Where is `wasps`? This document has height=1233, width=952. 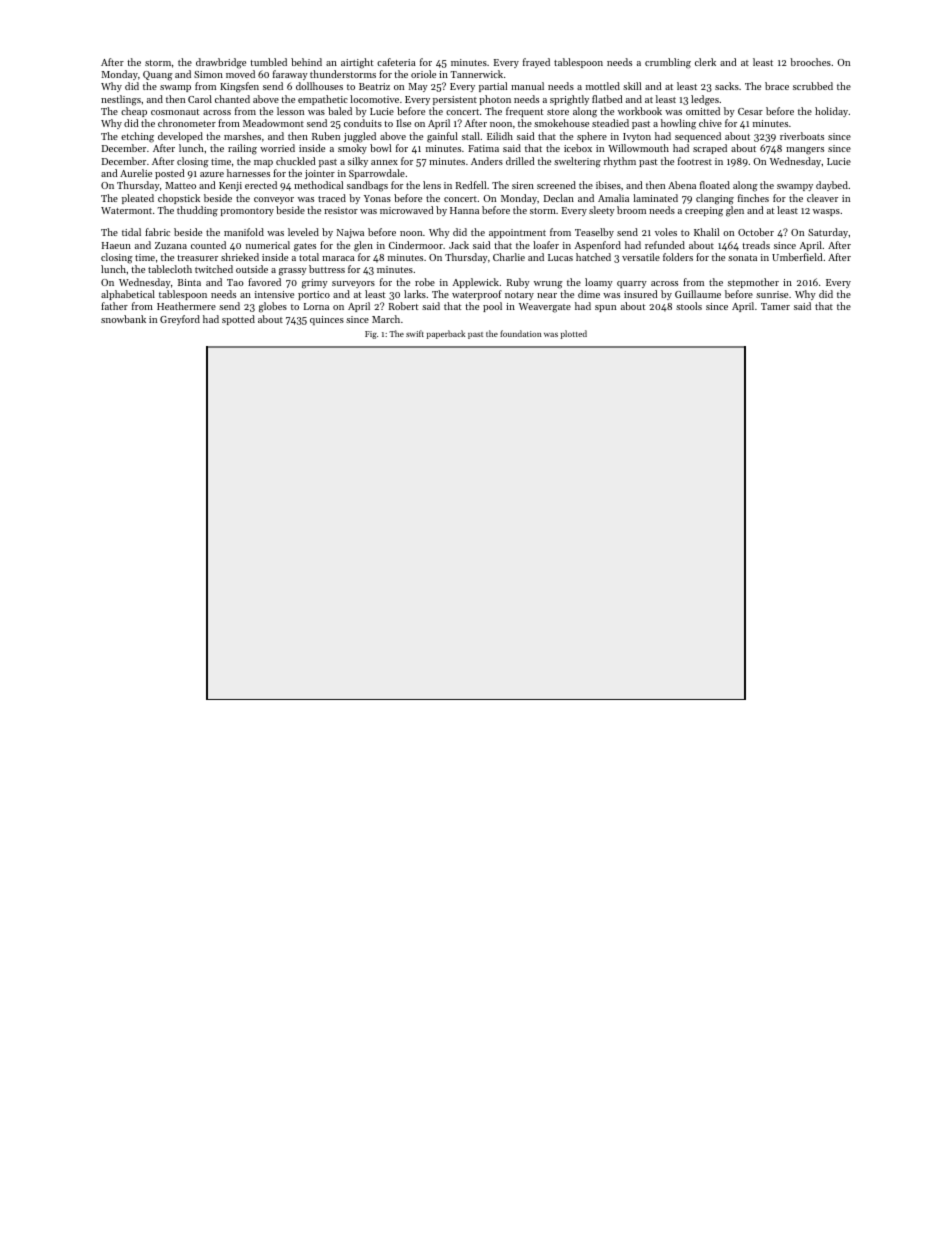 wasps is located at coordinates (826, 212).
